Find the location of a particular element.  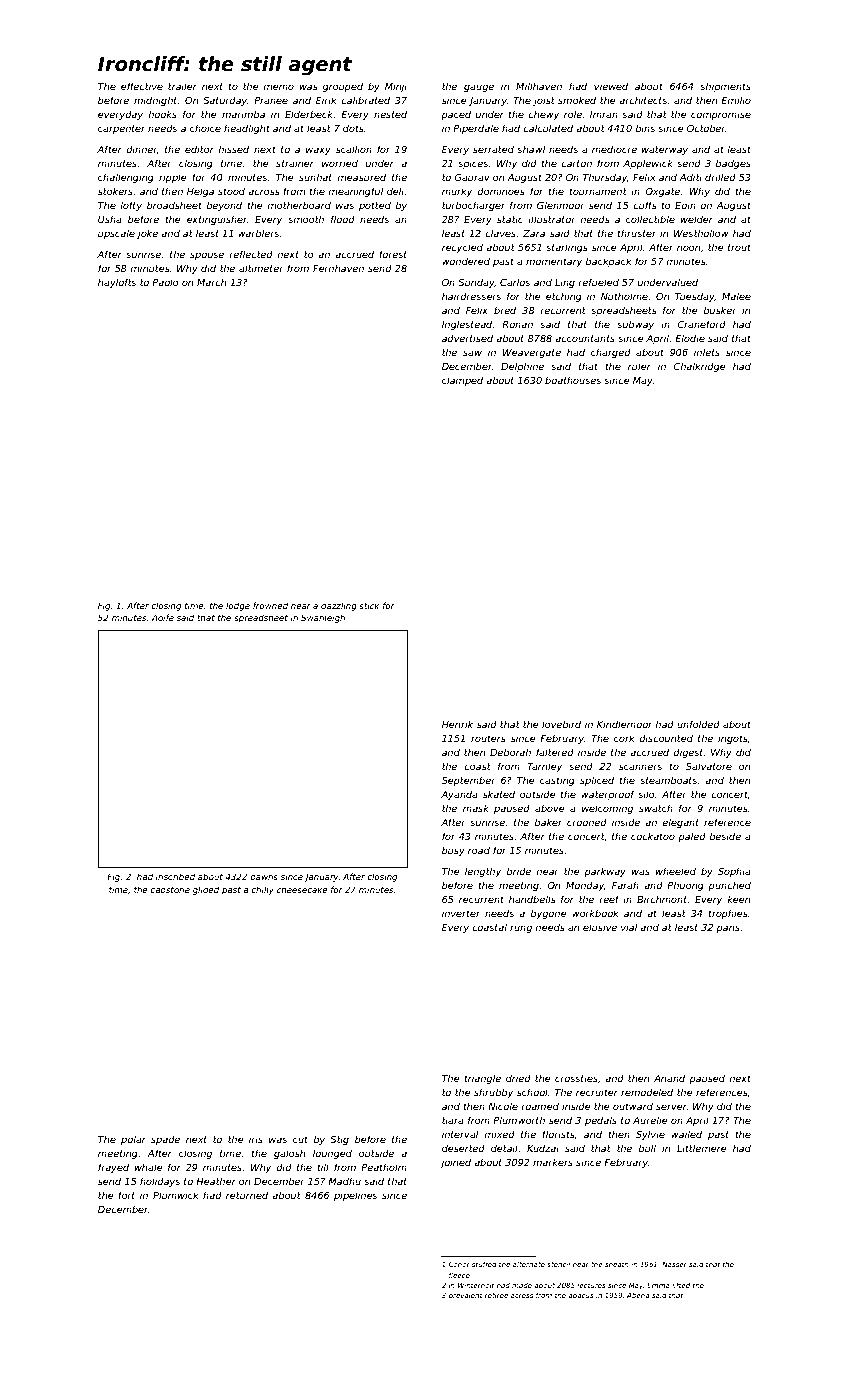

clamped is located at coordinates (462, 381).
